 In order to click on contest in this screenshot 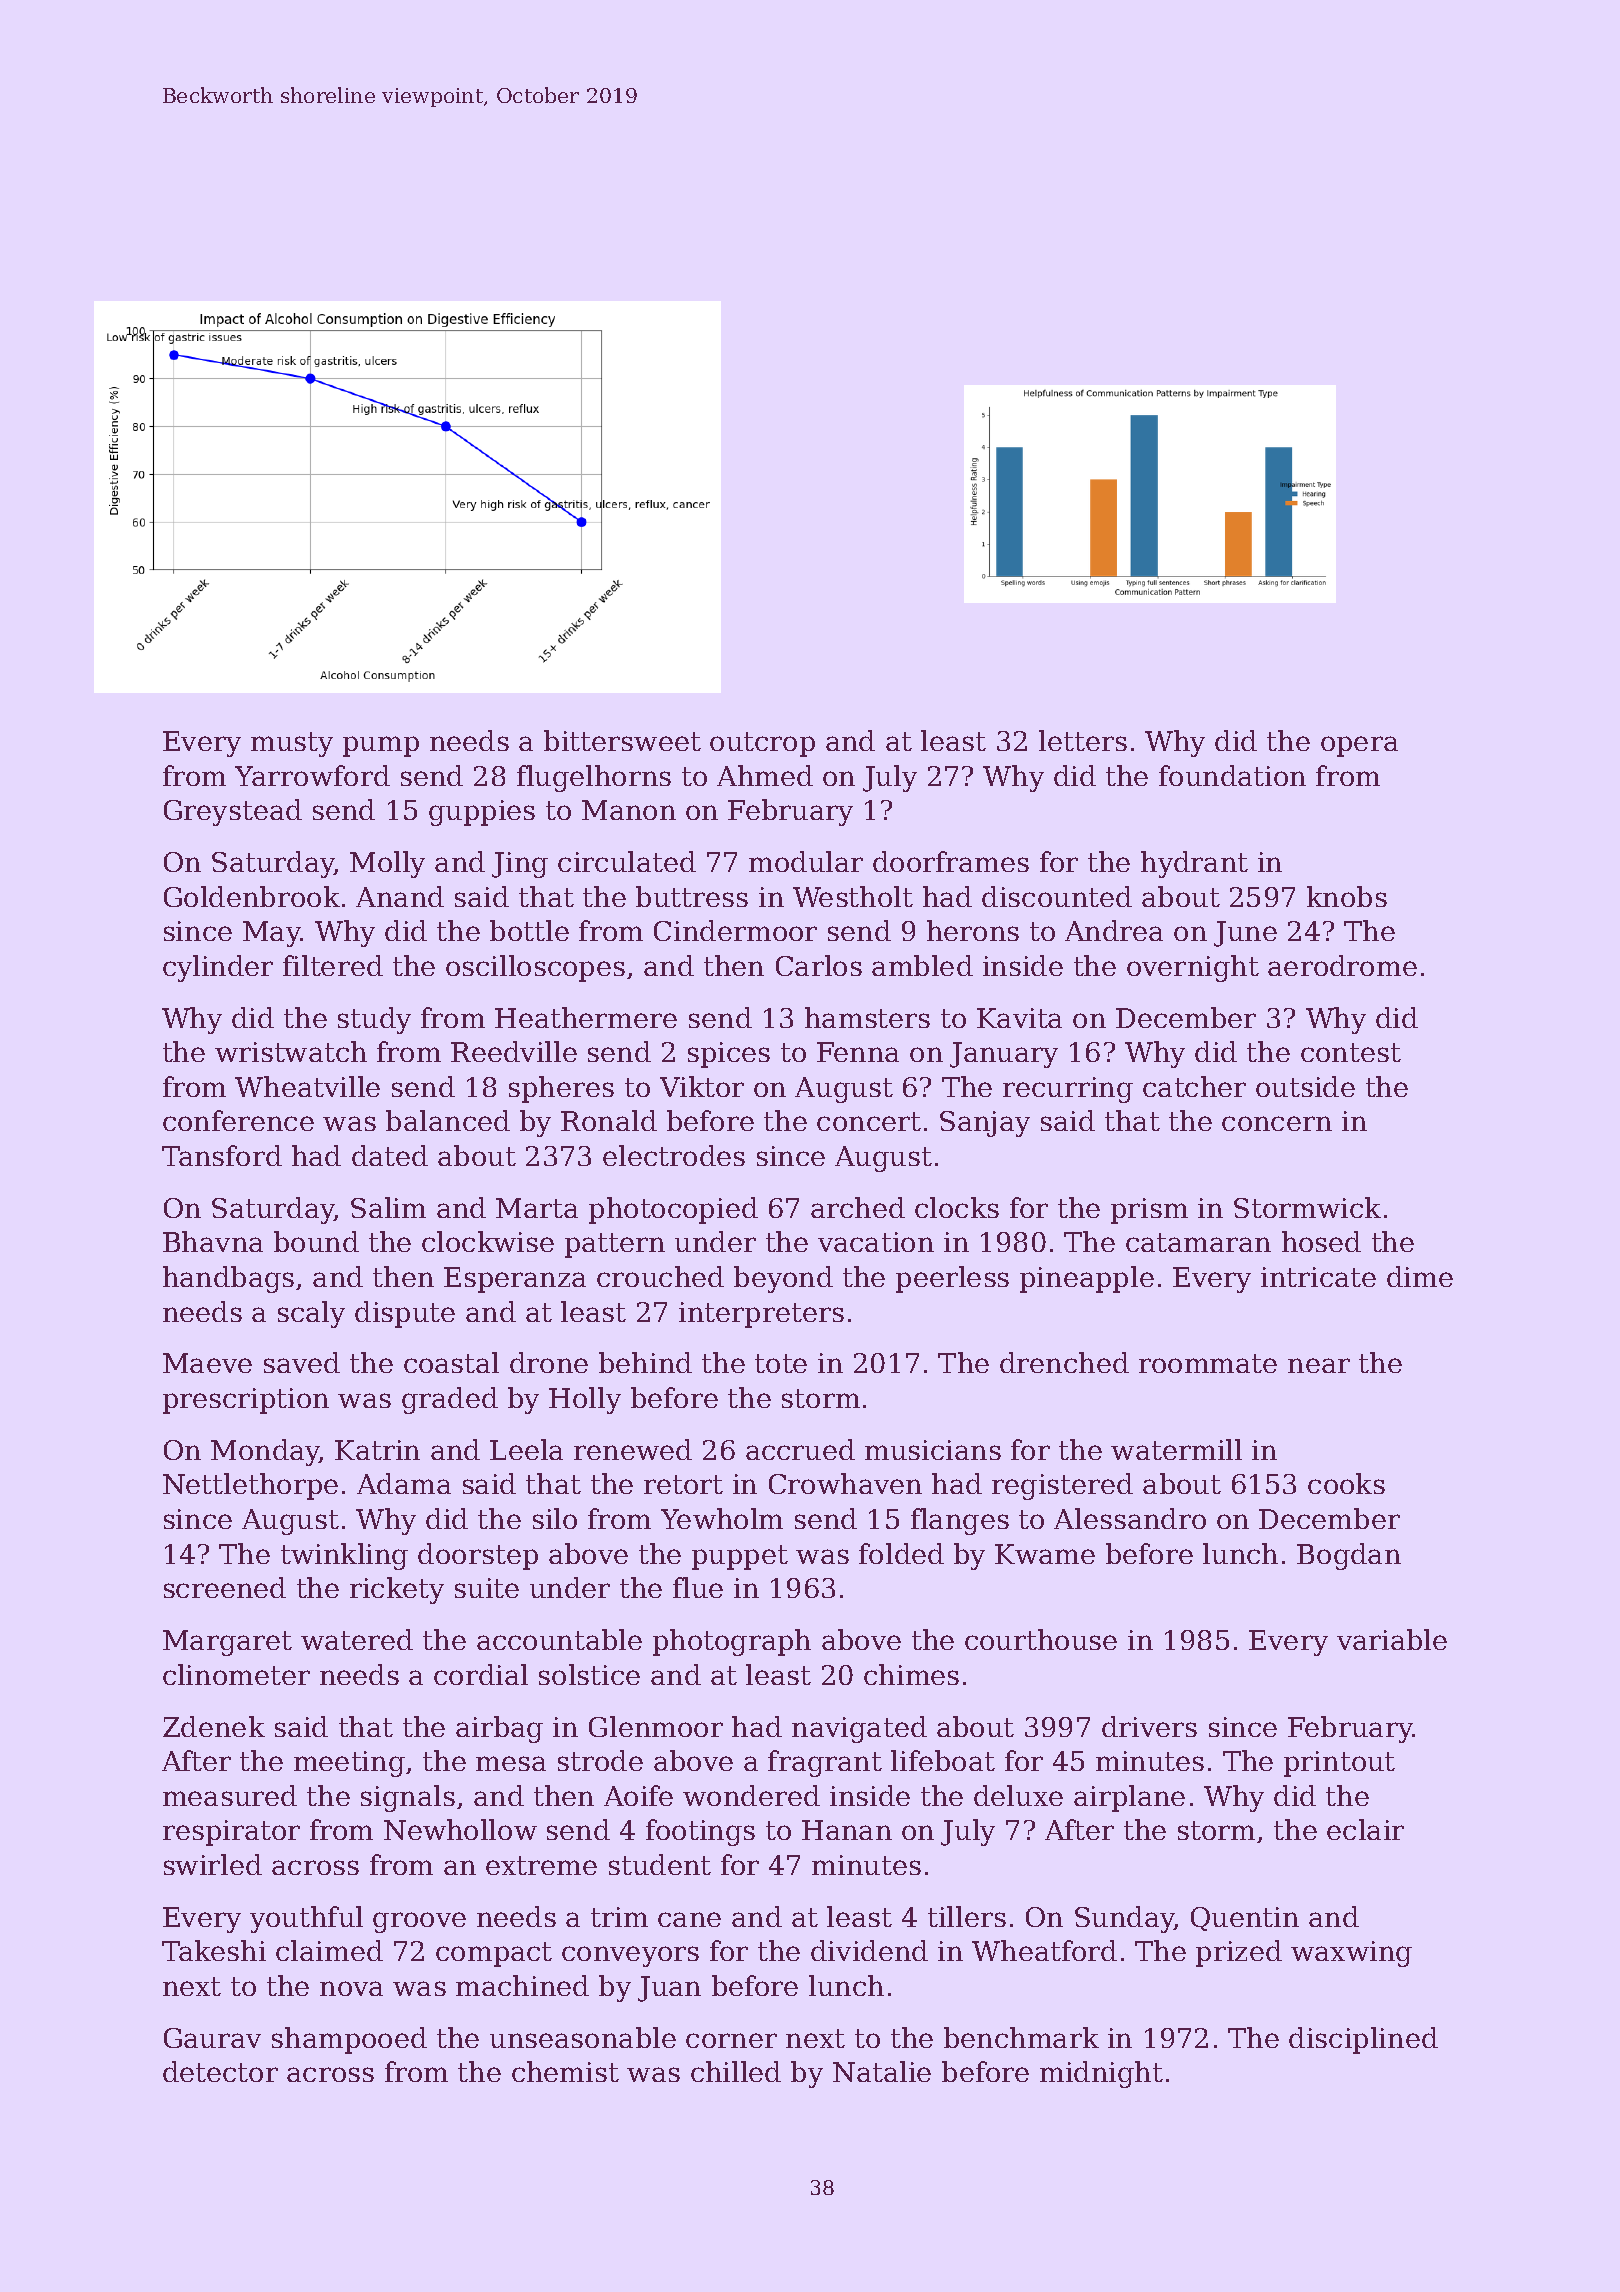, I will do `click(1351, 1052)`.
